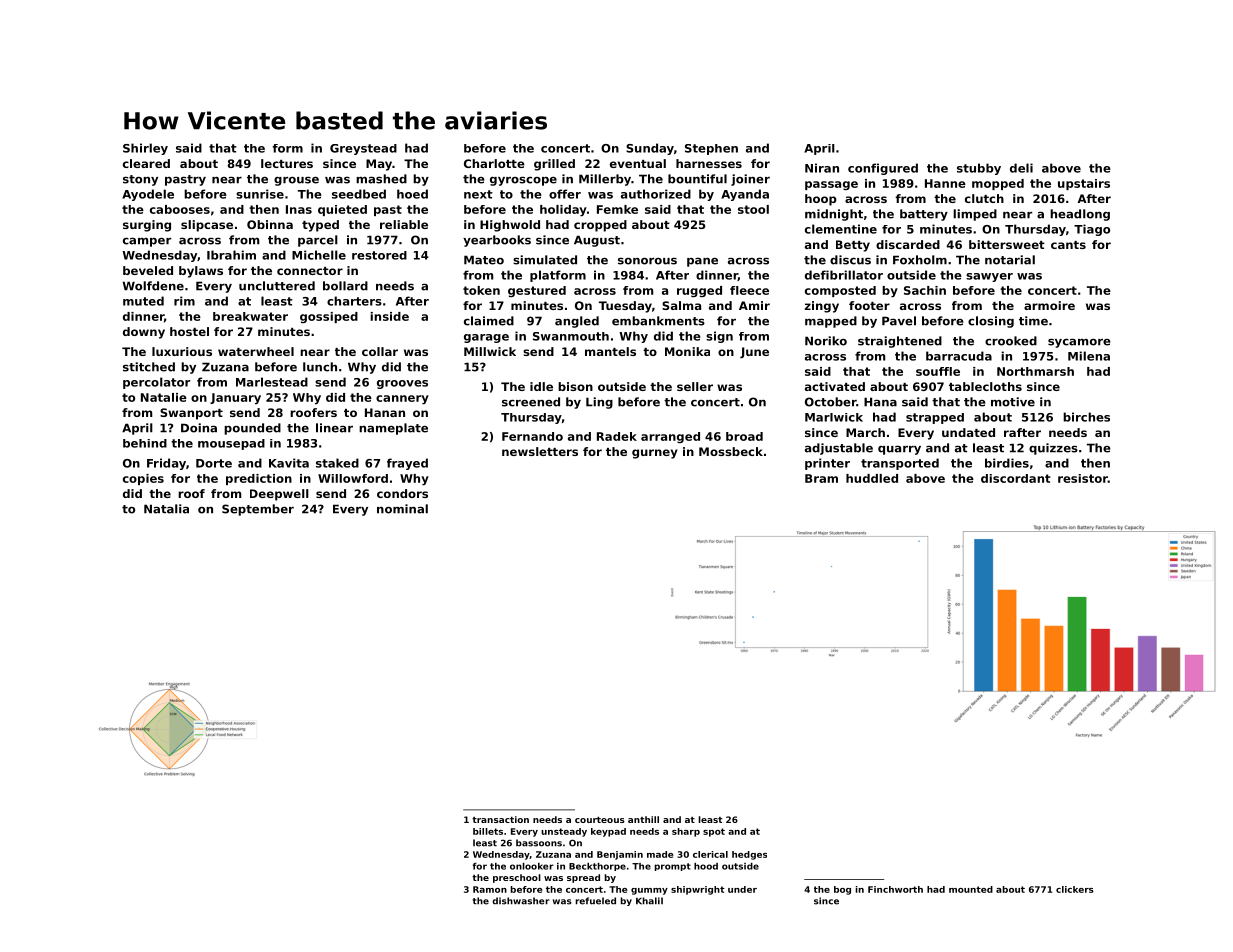 The height and width of the screenshot is (952, 1233). What do you see at coordinates (145, 149) in the screenshot?
I see `Shirley` at bounding box center [145, 149].
